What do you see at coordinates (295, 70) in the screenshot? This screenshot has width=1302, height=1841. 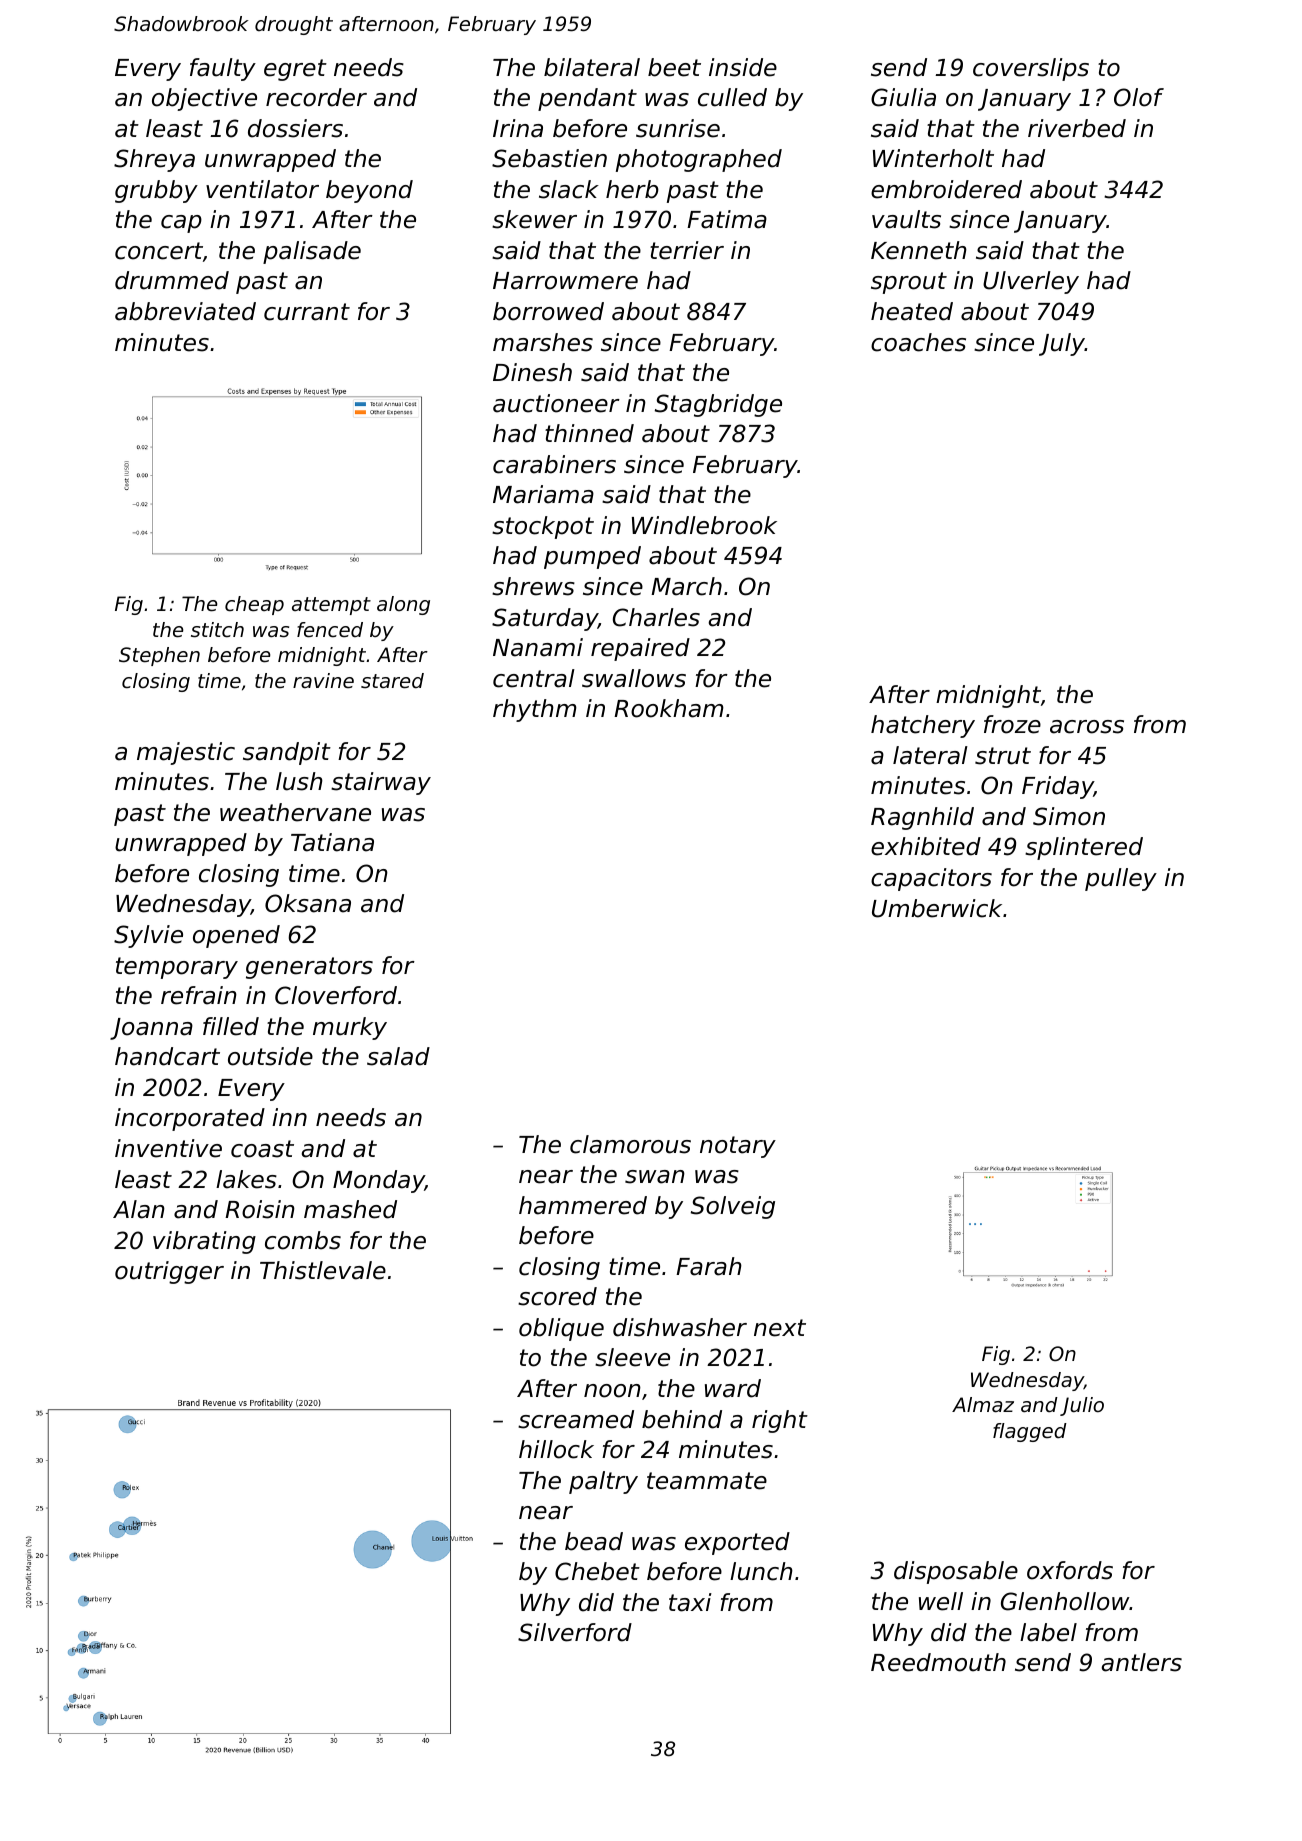 I see `egret` at bounding box center [295, 70].
